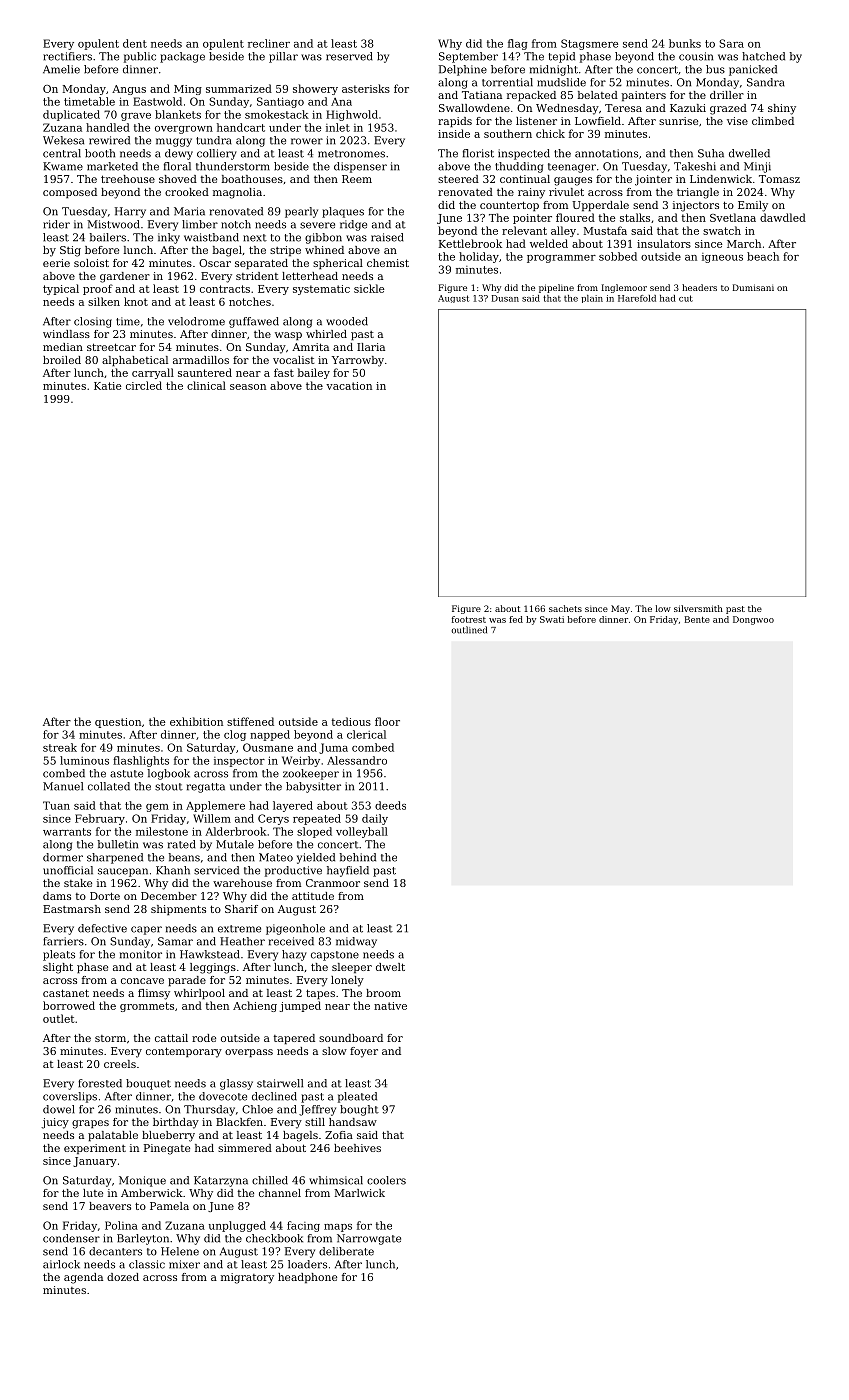  What do you see at coordinates (387, 237) in the screenshot?
I see `raised` at bounding box center [387, 237].
